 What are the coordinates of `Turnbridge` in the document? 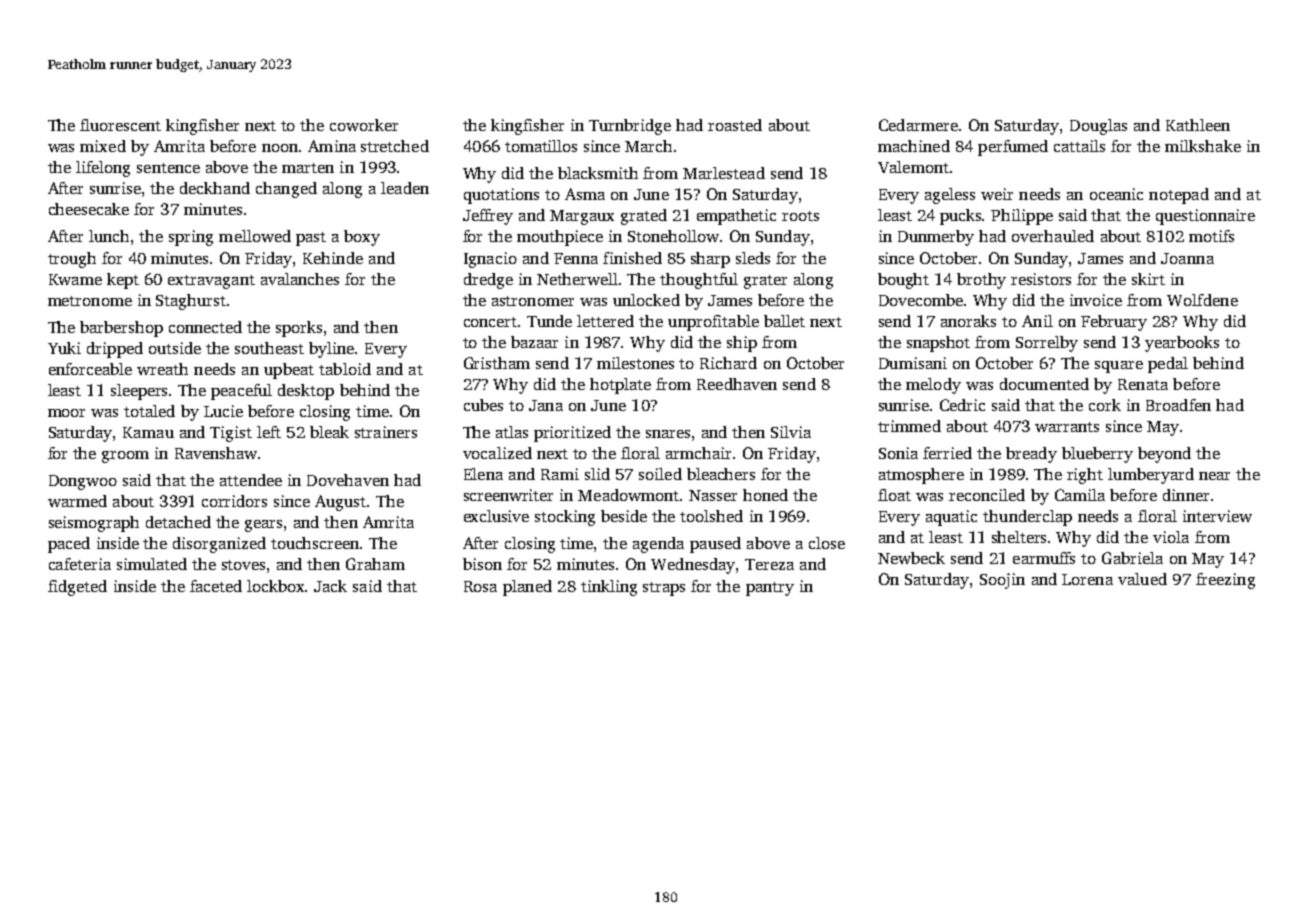 It's located at (630, 127).
